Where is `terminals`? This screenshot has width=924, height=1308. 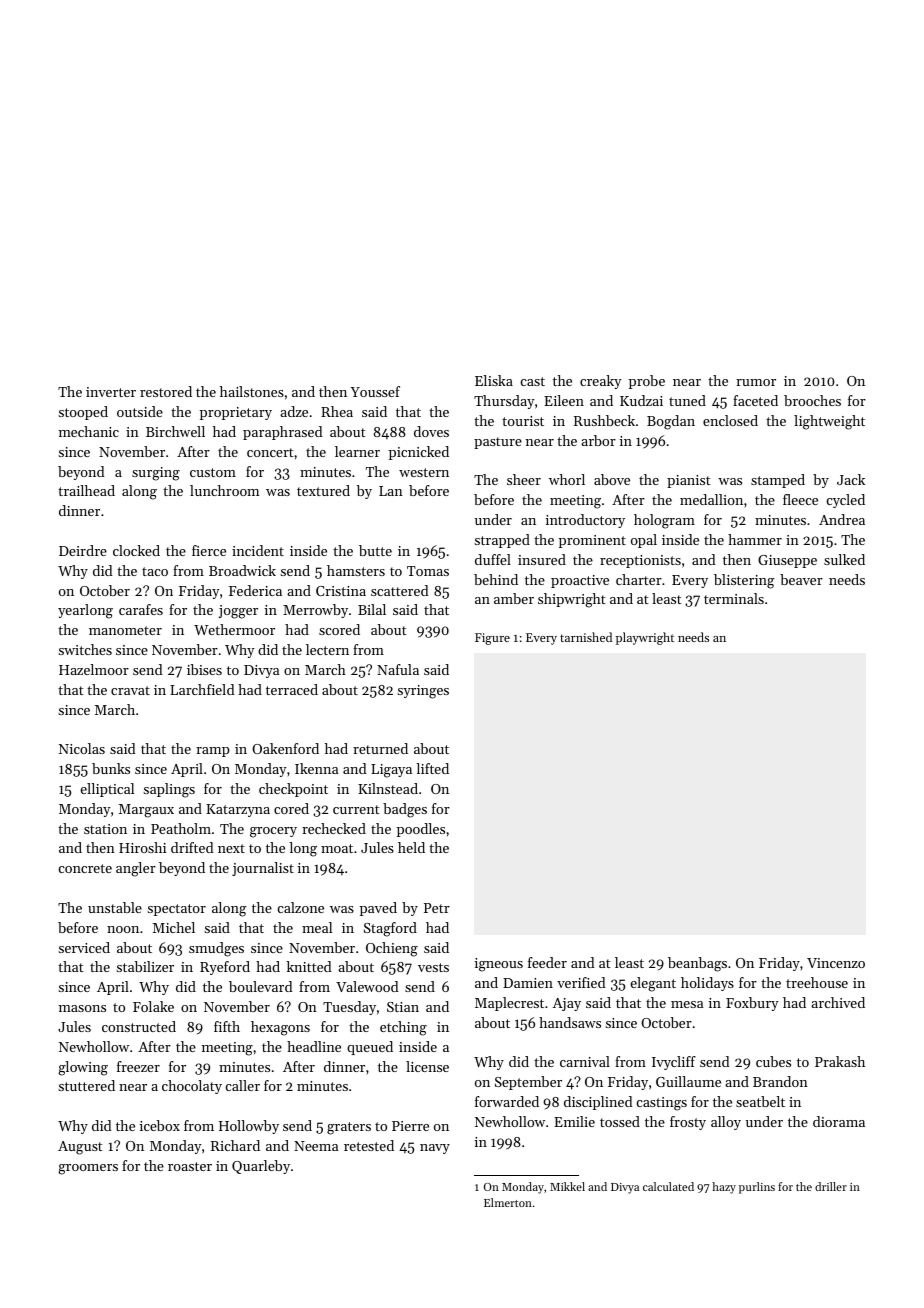
terminals is located at coordinates (734, 598).
